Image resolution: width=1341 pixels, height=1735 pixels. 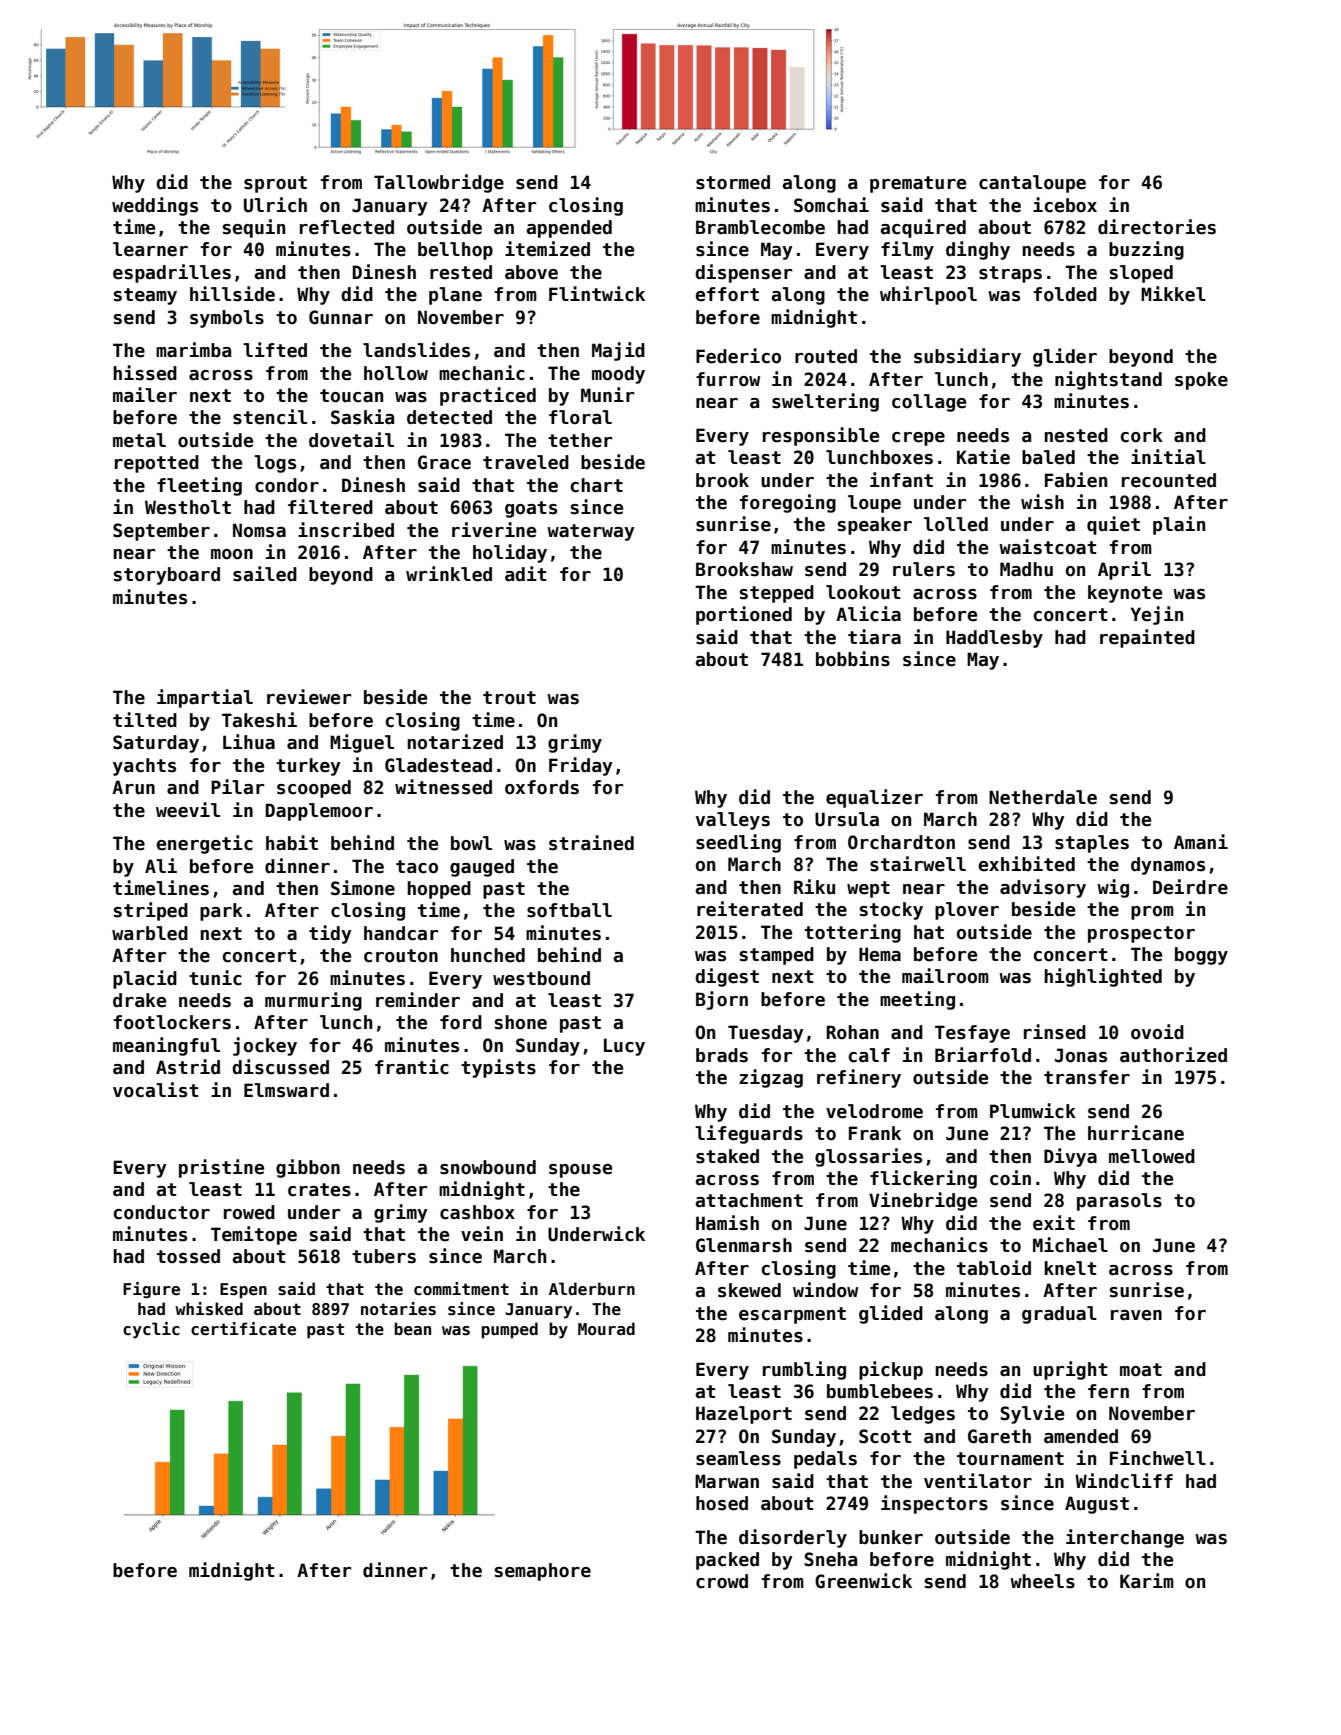 I want to click on floral, so click(x=580, y=417).
